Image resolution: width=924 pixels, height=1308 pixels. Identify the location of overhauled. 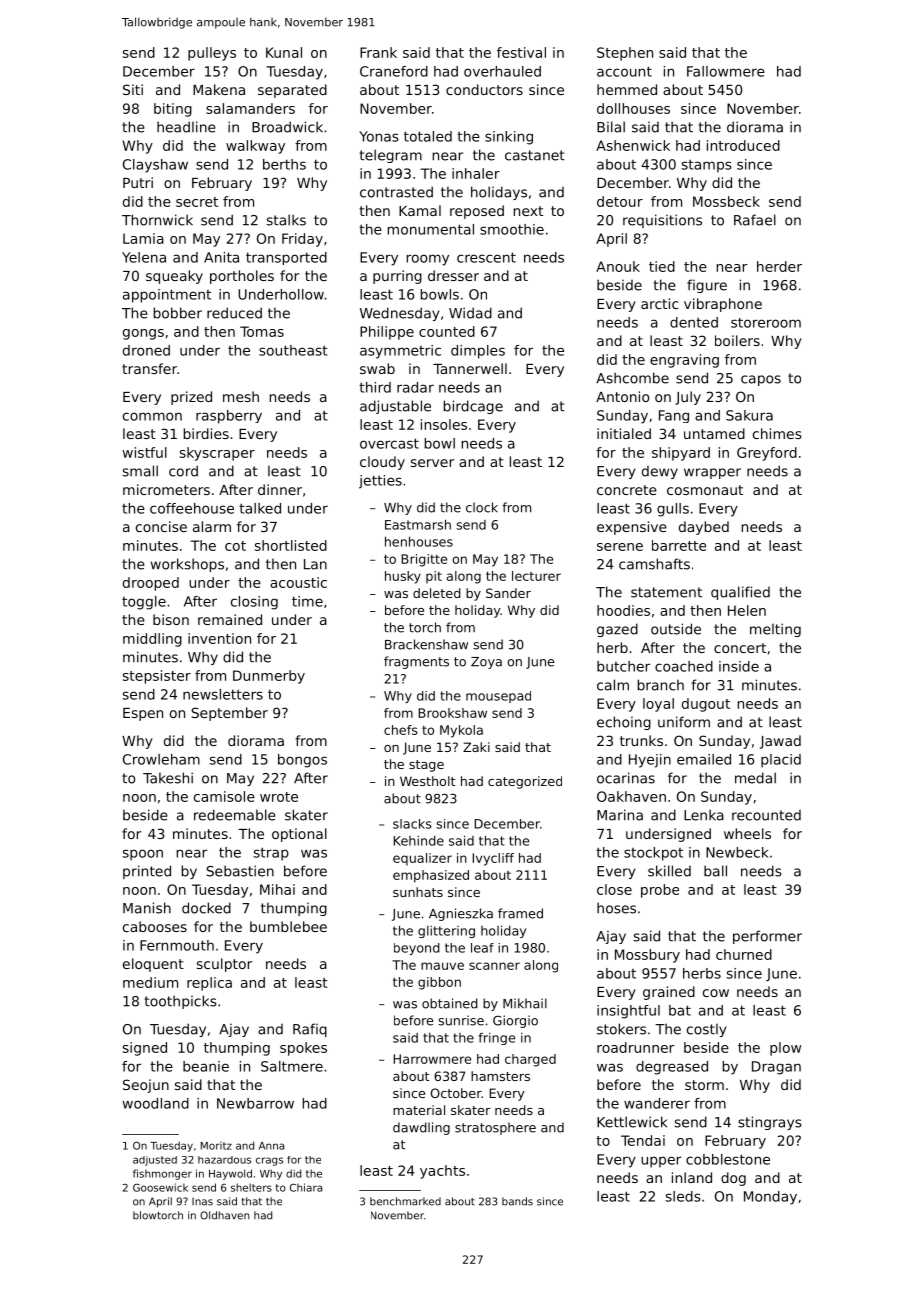
(502, 71).
